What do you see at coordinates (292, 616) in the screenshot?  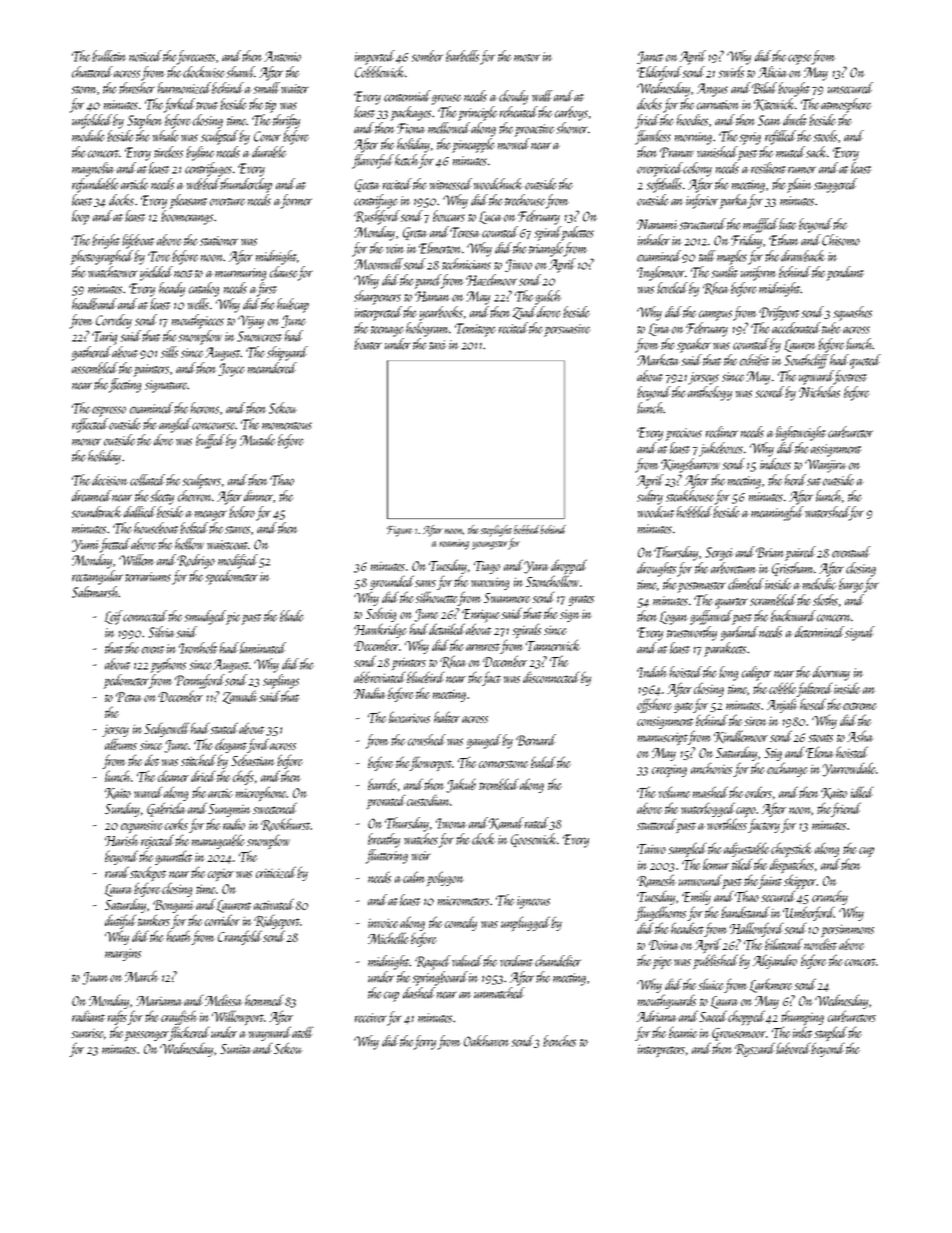 I see `blade` at bounding box center [292, 616].
